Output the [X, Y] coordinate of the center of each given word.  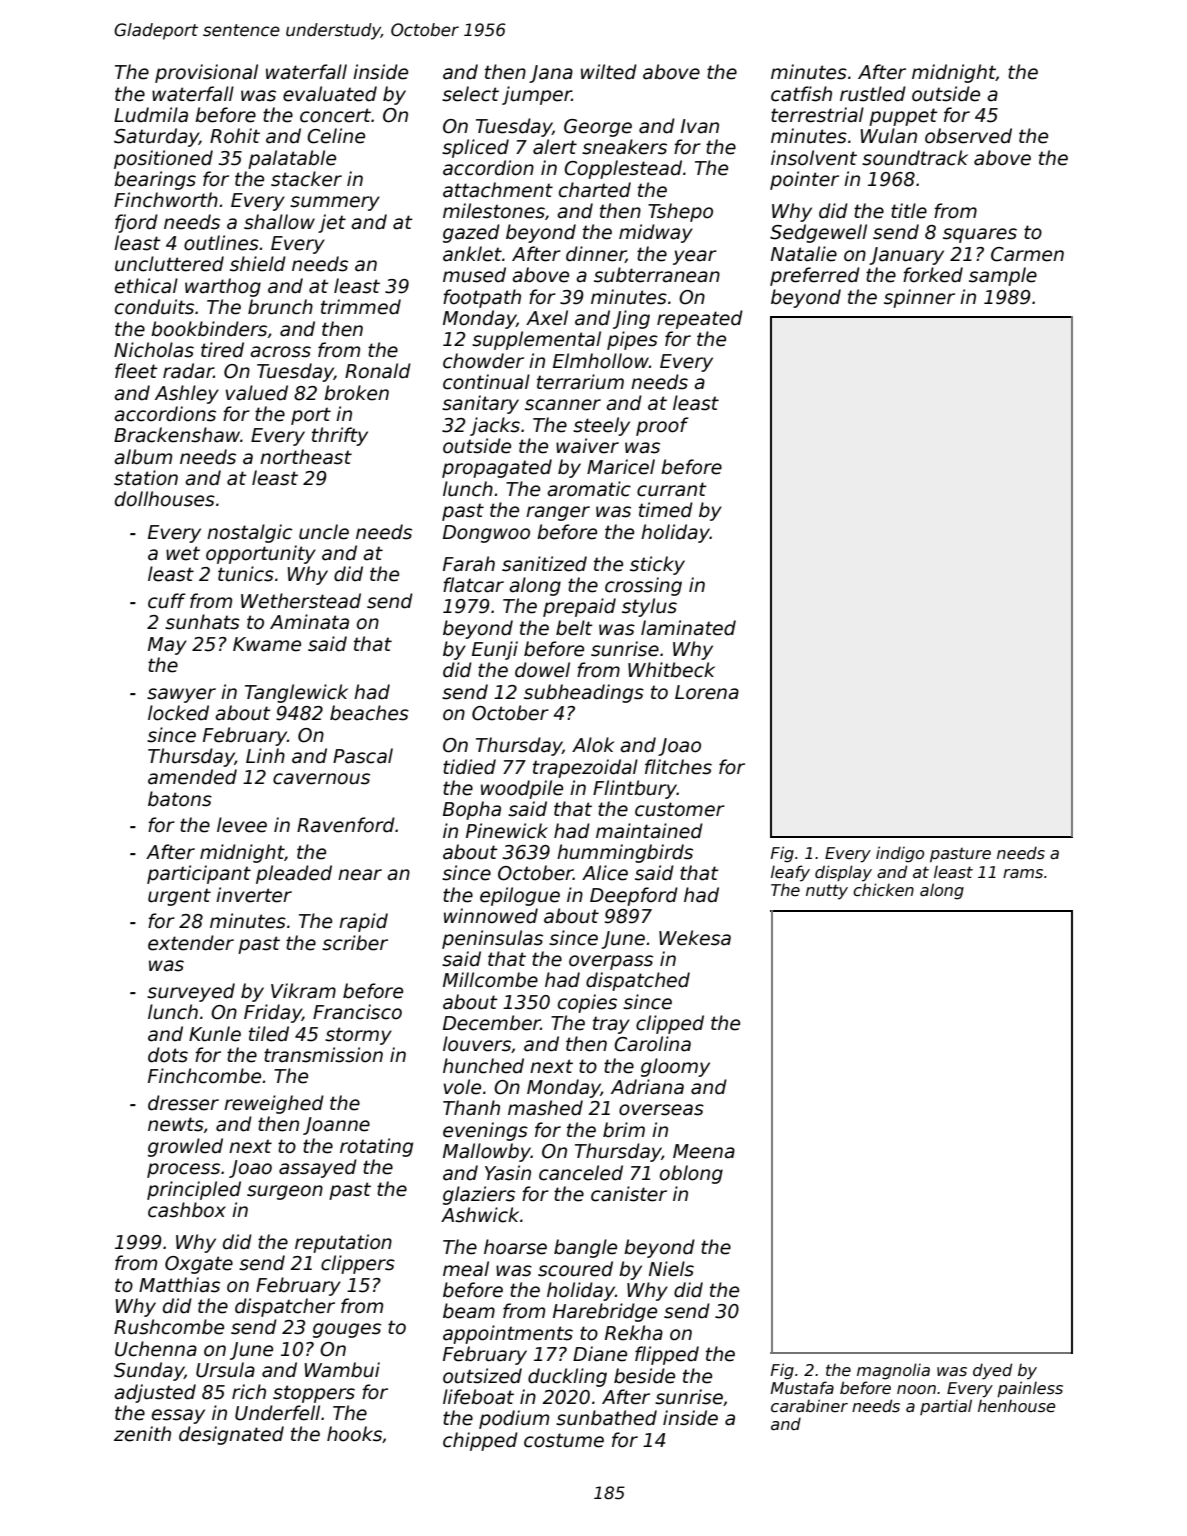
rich [249, 1392]
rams [1023, 874]
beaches [369, 713]
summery [335, 203]
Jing [631, 319]
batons [180, 799]
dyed [992, 1371]
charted [595, 190]
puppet [903, 117]
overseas [661, 1110]
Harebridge [605, 1312]
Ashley [187, 394]
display [843, 873]
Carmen [1027, 254]
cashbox [187, 1210]
